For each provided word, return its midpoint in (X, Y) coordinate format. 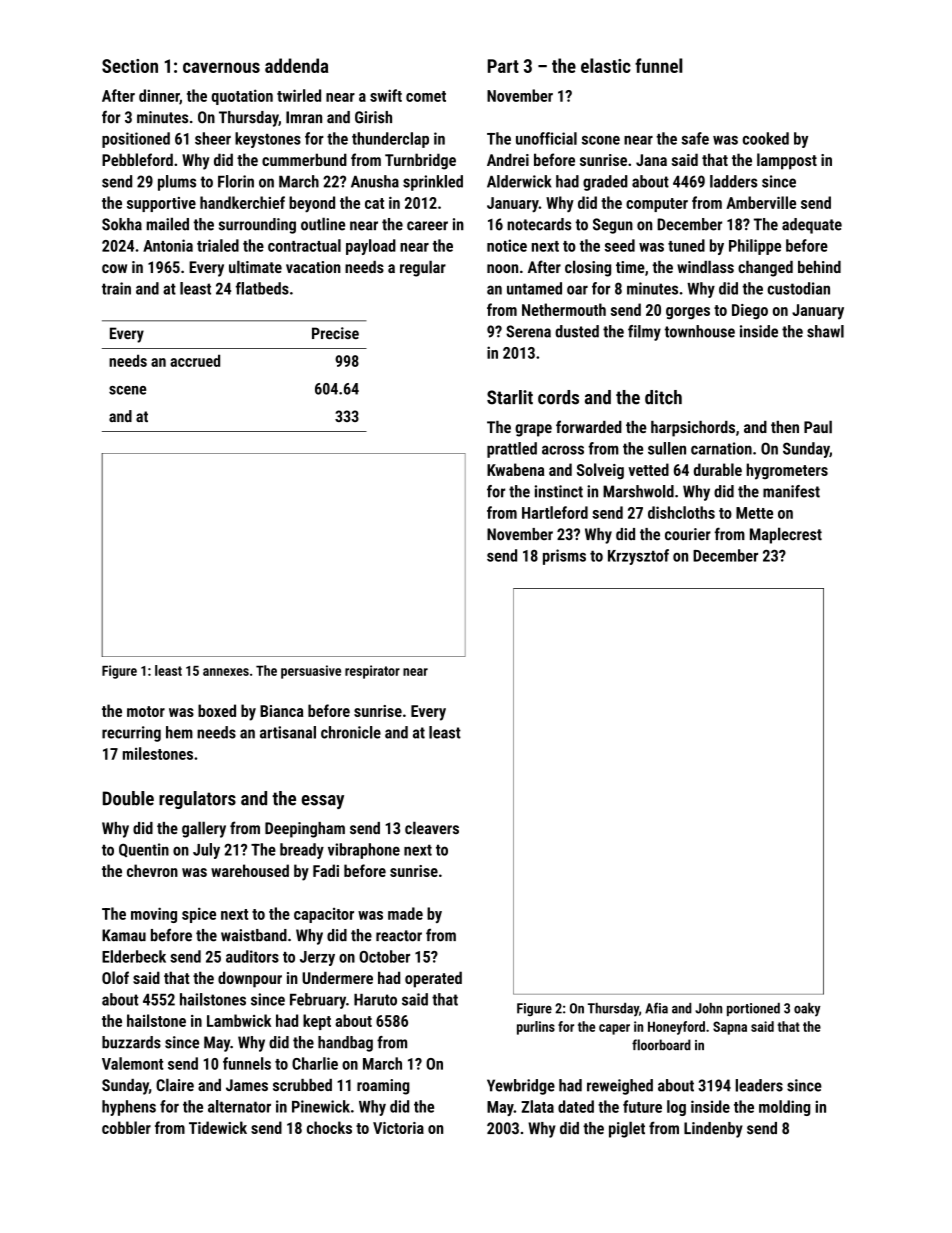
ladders (733, 181)
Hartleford (555, 512)
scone (601, 140)
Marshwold (638, 491)
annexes (226, 672)
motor (146, 711)
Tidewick (218, 1127)
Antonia (168, 245)
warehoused (250, 870)
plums (177, 183)
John (708, 1008)
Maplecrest (786, 535)
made (405, 913)
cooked (766, 138)
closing (588, 268)
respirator (372, 672)
